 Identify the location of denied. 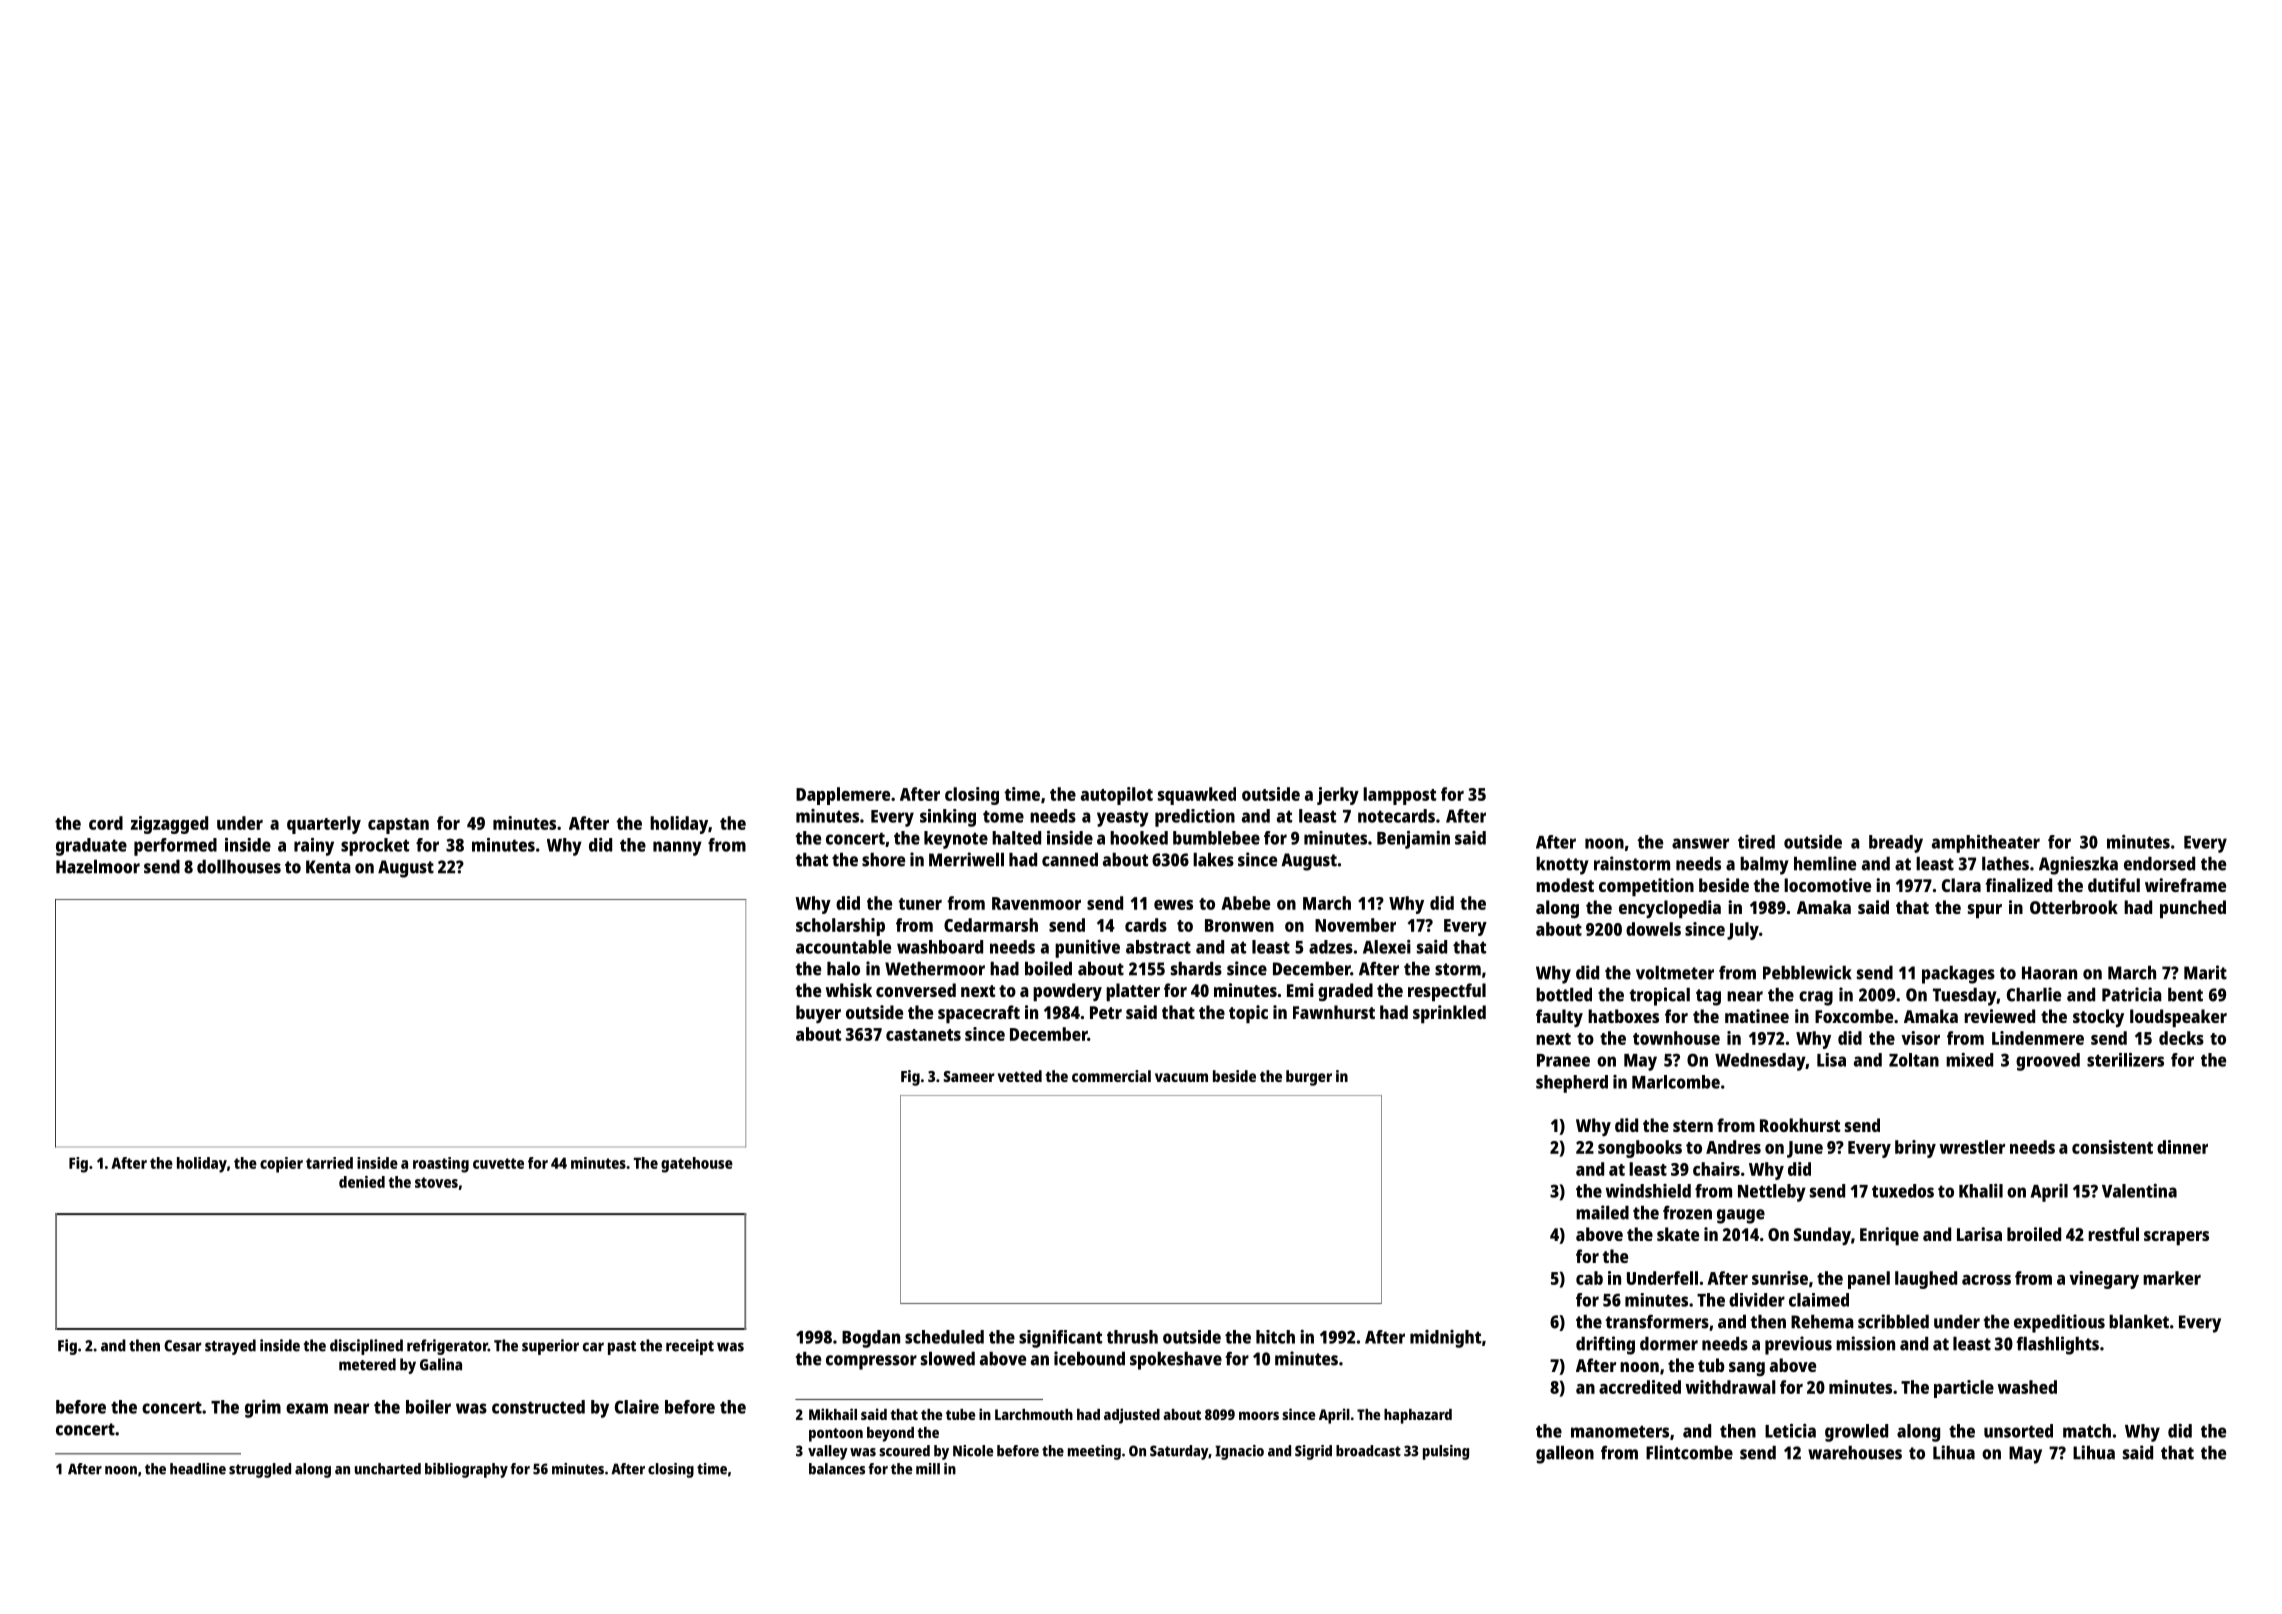
(362, 1182).
